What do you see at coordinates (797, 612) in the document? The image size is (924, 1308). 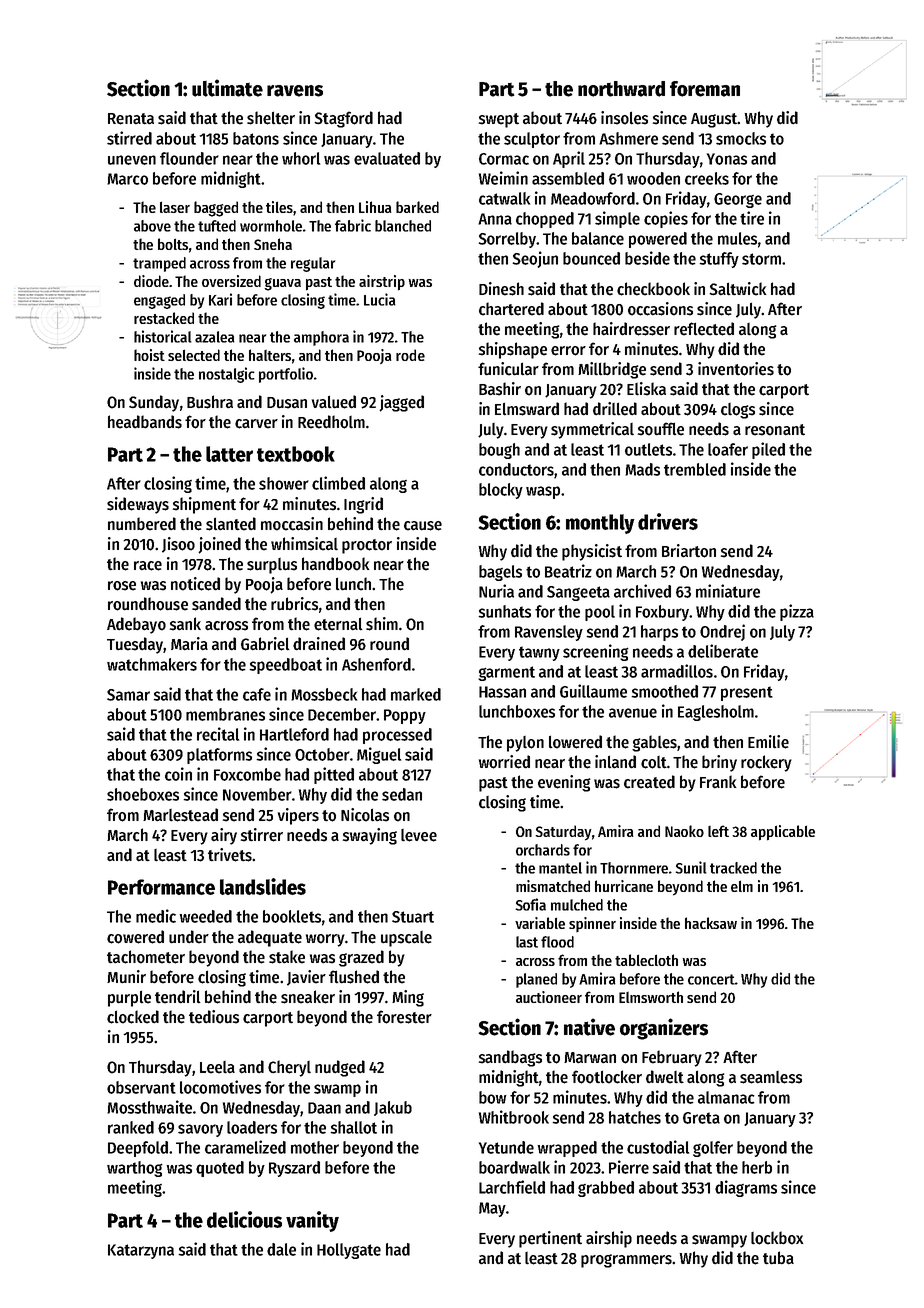 I see `pizza` at bounding box center [797, 612].
